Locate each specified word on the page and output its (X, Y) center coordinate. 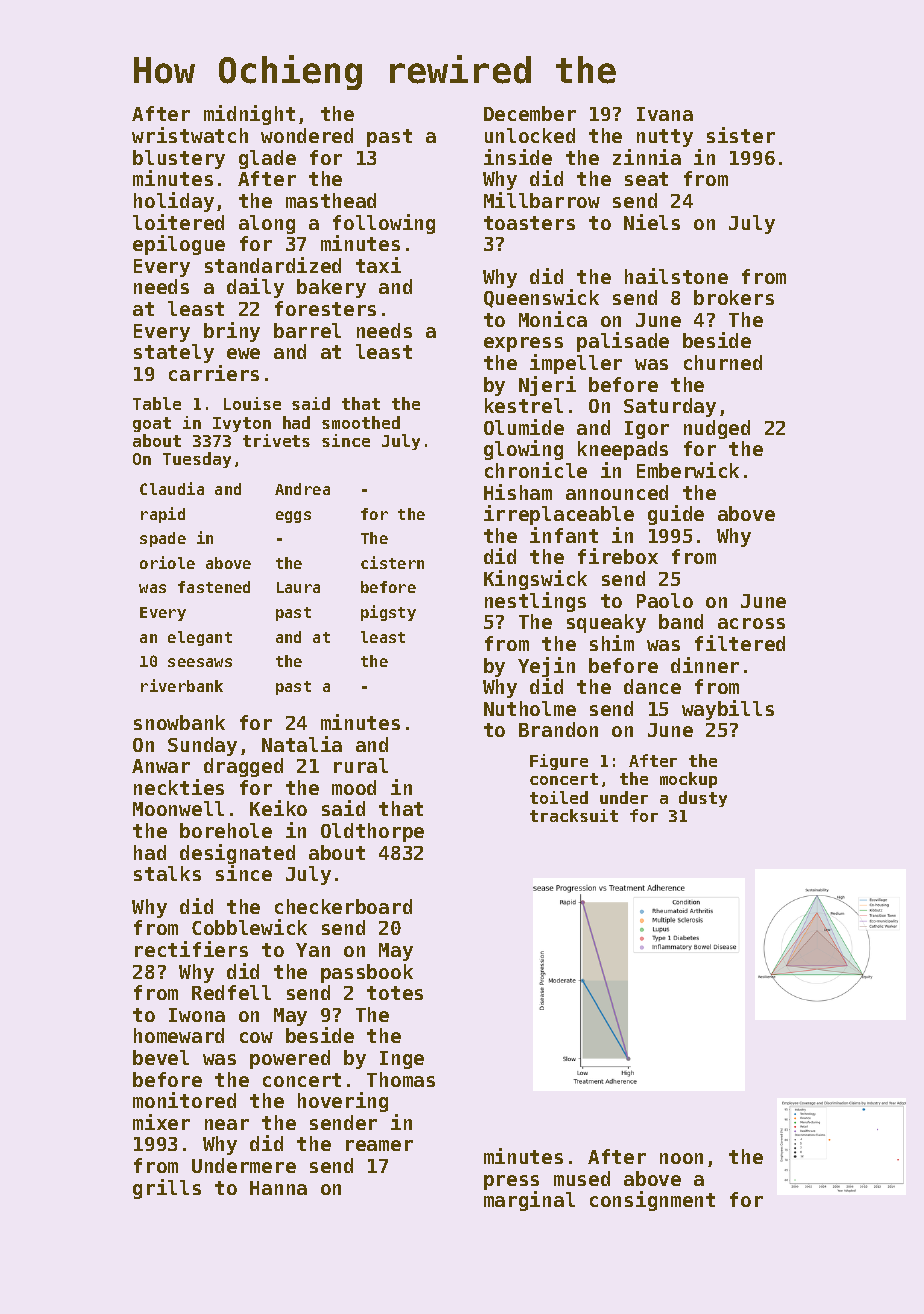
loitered (178, 222)
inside (518, 157)
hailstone (676, 276)
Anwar (161, 766)
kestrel (524, 405)
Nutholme (530, 708)
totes (395, 993)
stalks (167, 873)
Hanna (278, 1188)
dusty (703, 799)
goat (152, 424)
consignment (652, 1201)
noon (681, 1158)
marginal (529, 1201)
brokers (734, 297)
